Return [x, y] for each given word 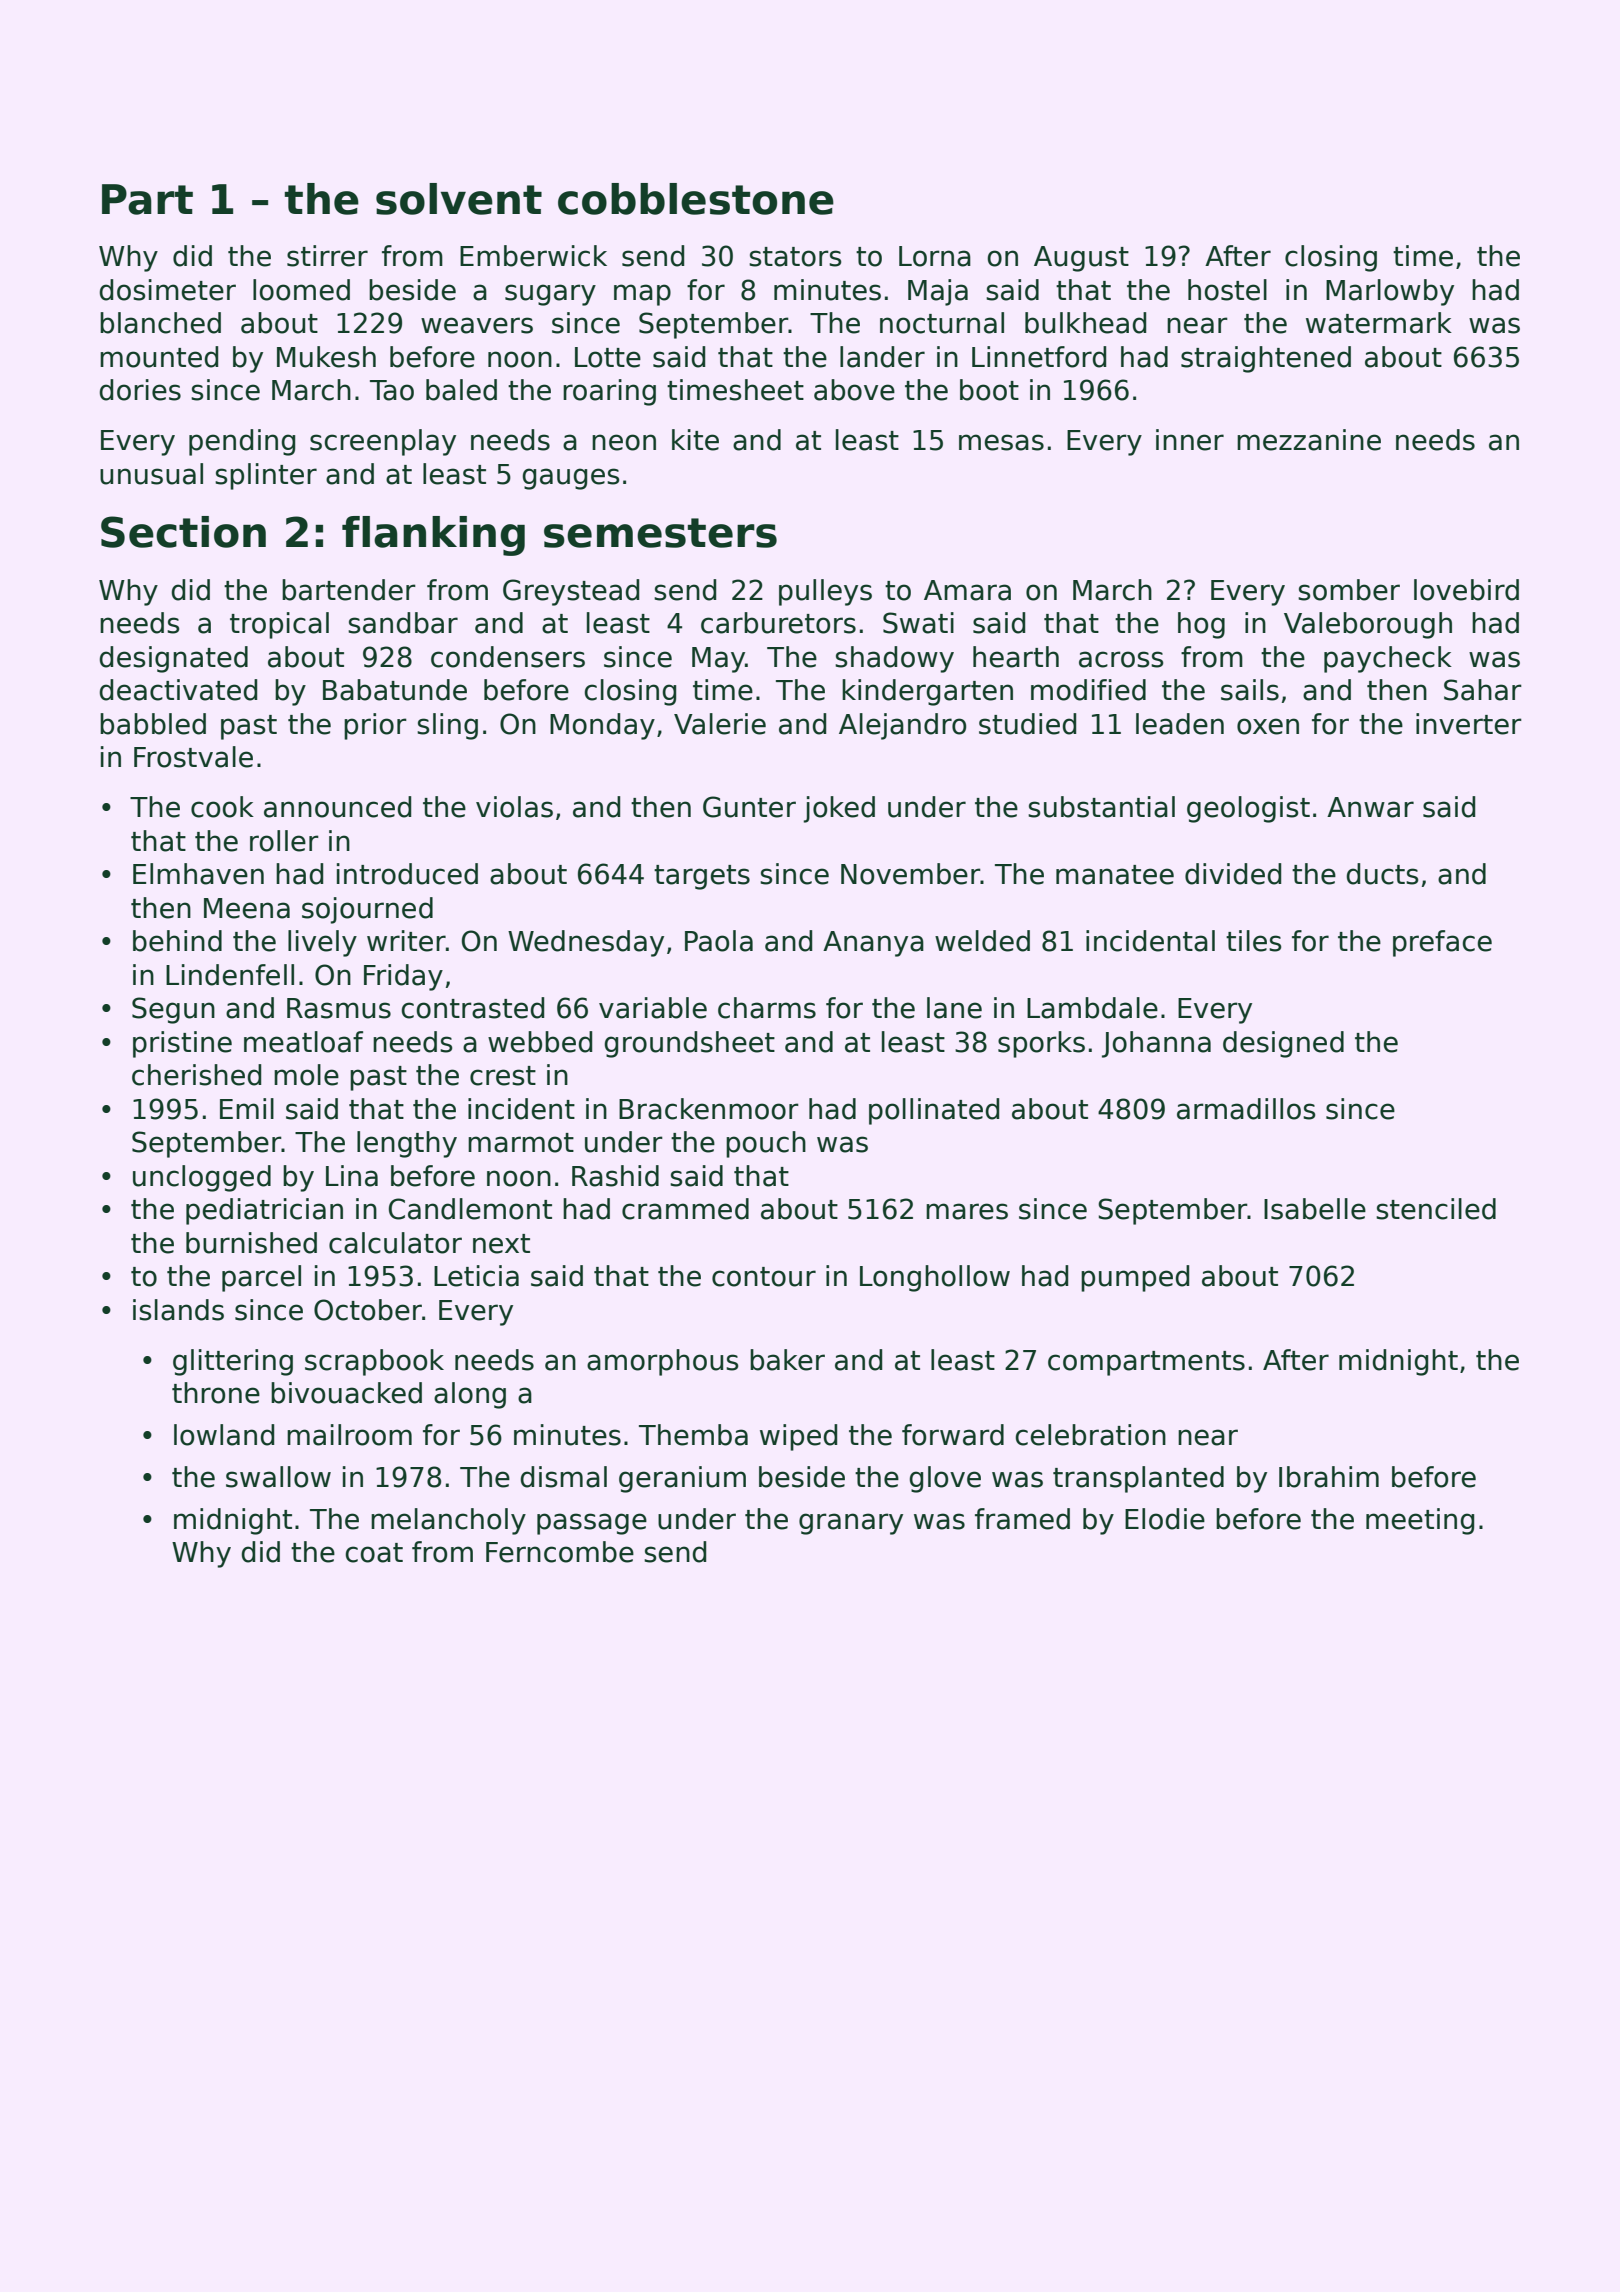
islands [178, 1310]
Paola [719, 941]
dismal [563, 1477]
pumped [1135, 1278]
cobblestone [696, 199]
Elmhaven [198, 874]
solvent [459, 199]
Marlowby [1390, 292]
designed [1283, 1044]
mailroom [349, 1435]
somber [1349, 590]
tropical [279, 625]
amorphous [662, 1362]
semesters [660, 533]
